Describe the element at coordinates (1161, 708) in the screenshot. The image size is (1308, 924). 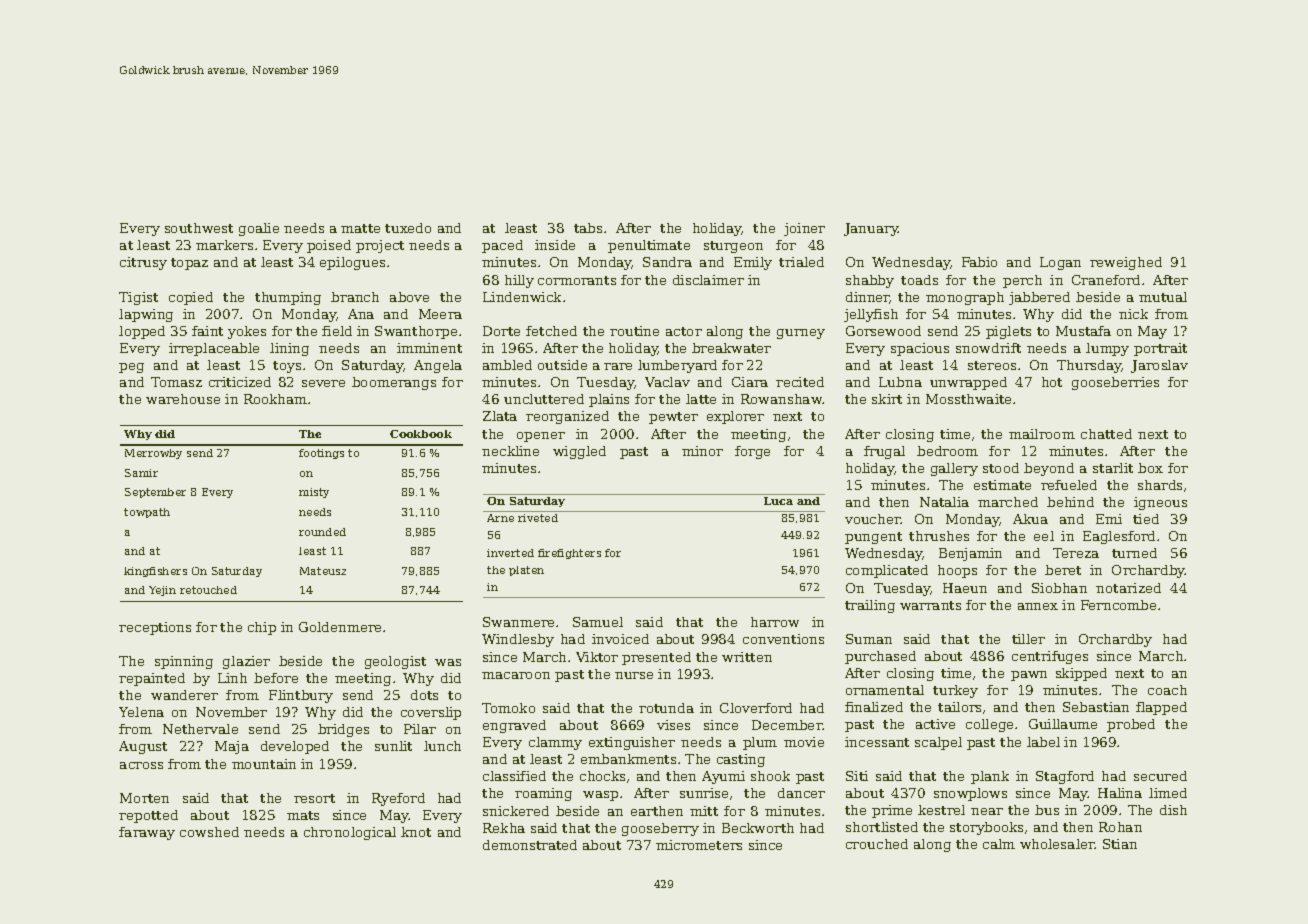
I see `flapped` at that location.
